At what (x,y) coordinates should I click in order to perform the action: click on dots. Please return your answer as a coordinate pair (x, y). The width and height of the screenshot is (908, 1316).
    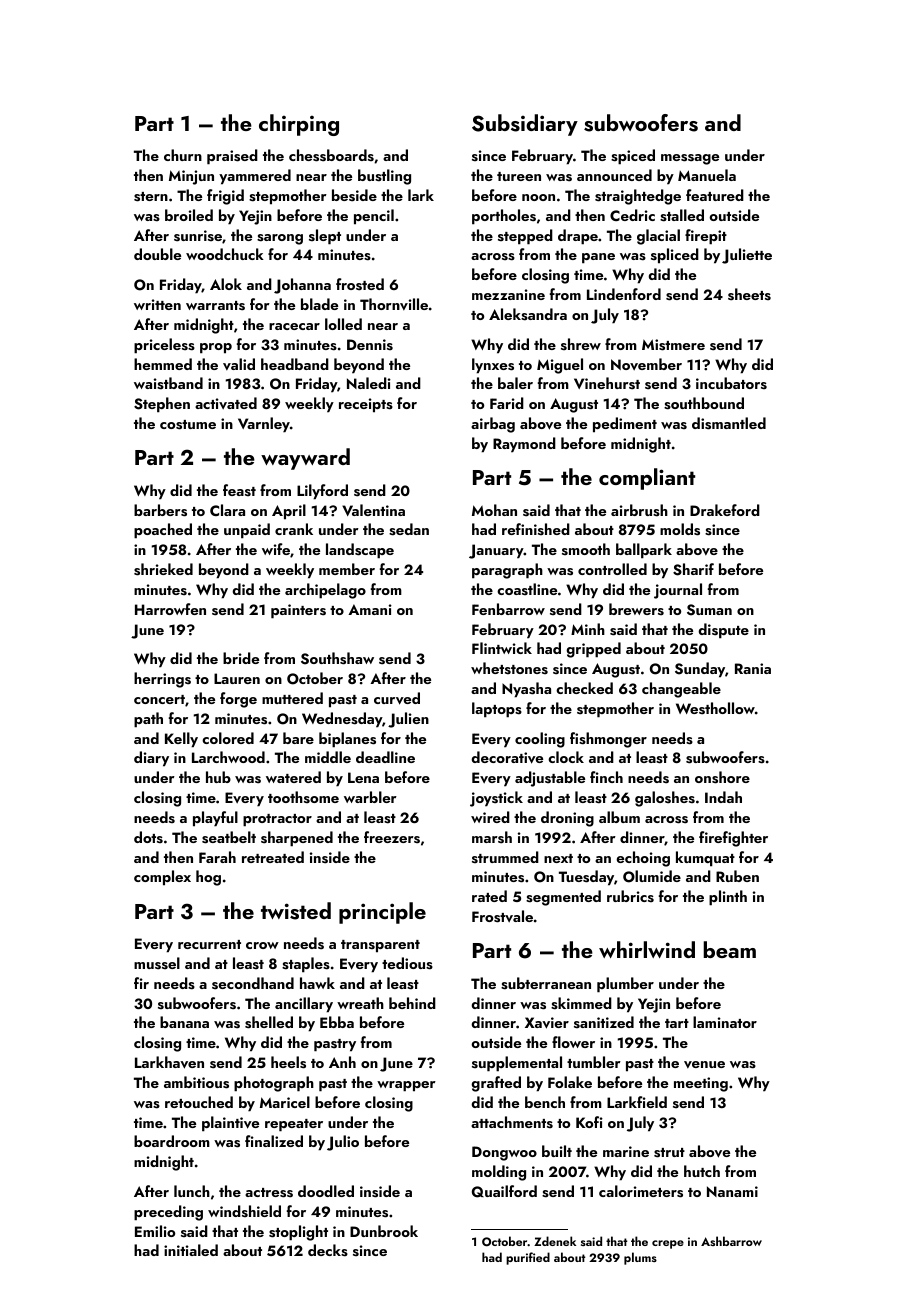
    Looking at the image, I should click on (148, 837).
